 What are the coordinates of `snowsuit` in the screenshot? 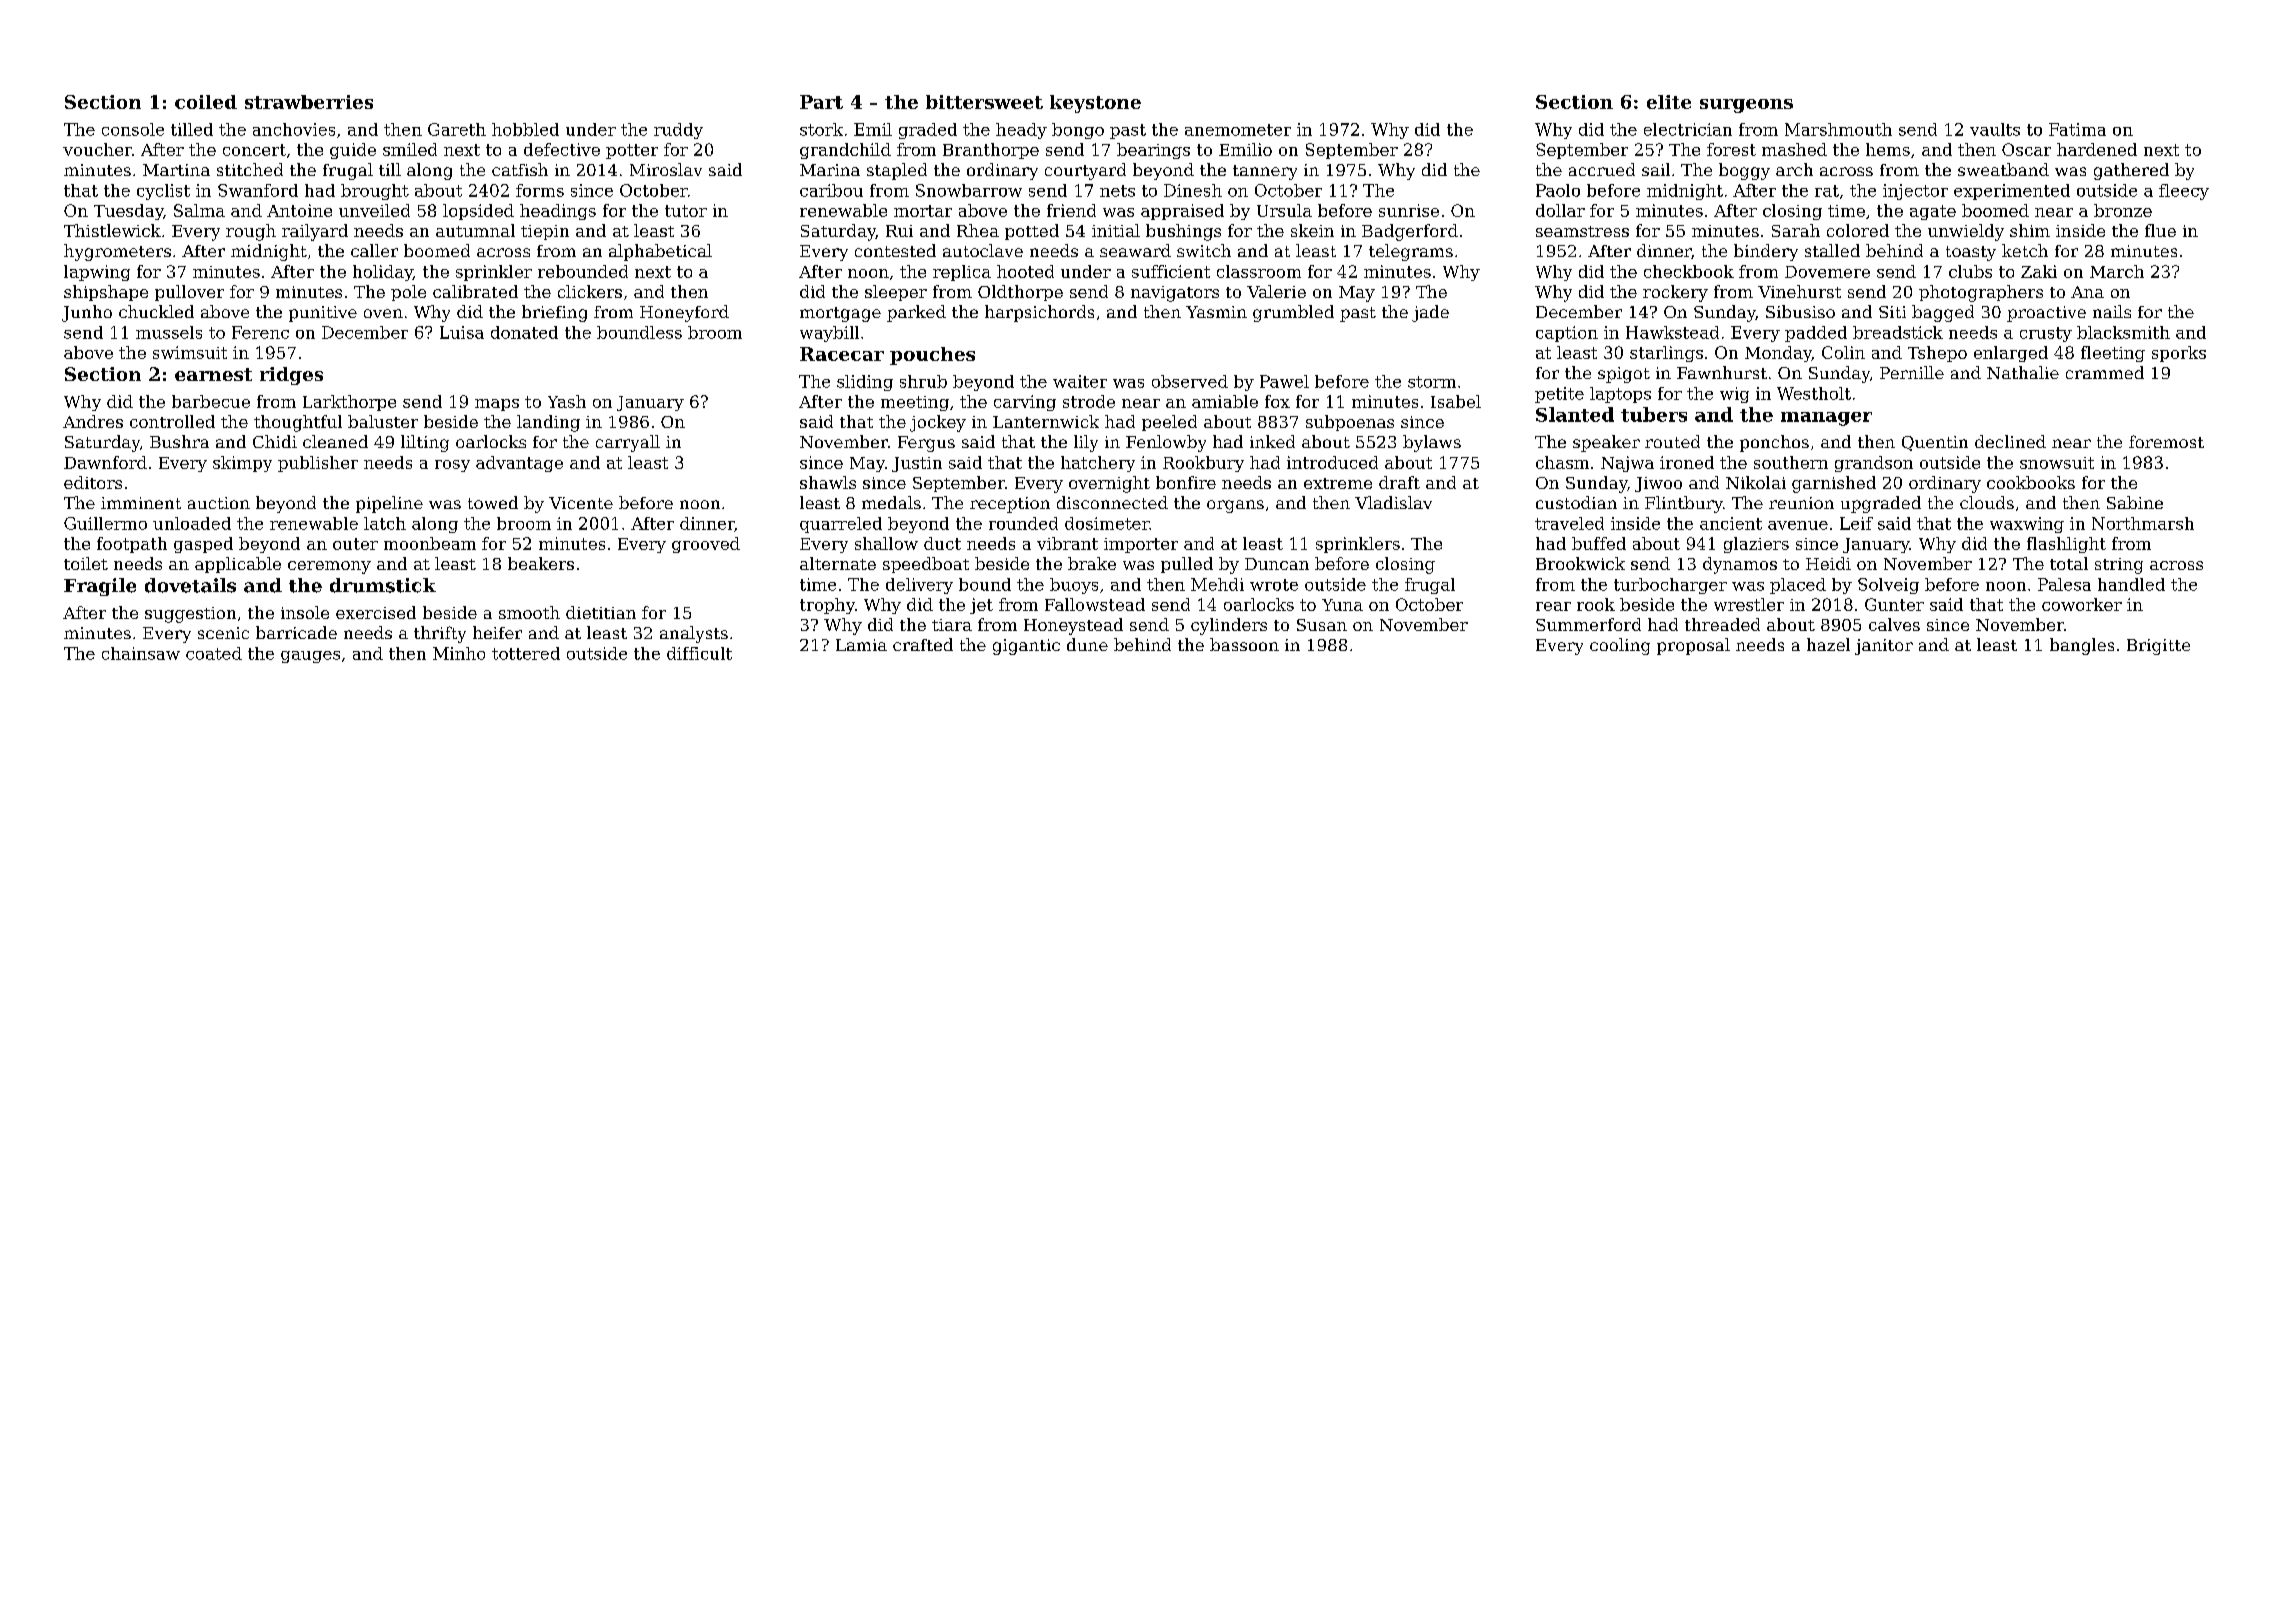 It's located at (2057, 463).
